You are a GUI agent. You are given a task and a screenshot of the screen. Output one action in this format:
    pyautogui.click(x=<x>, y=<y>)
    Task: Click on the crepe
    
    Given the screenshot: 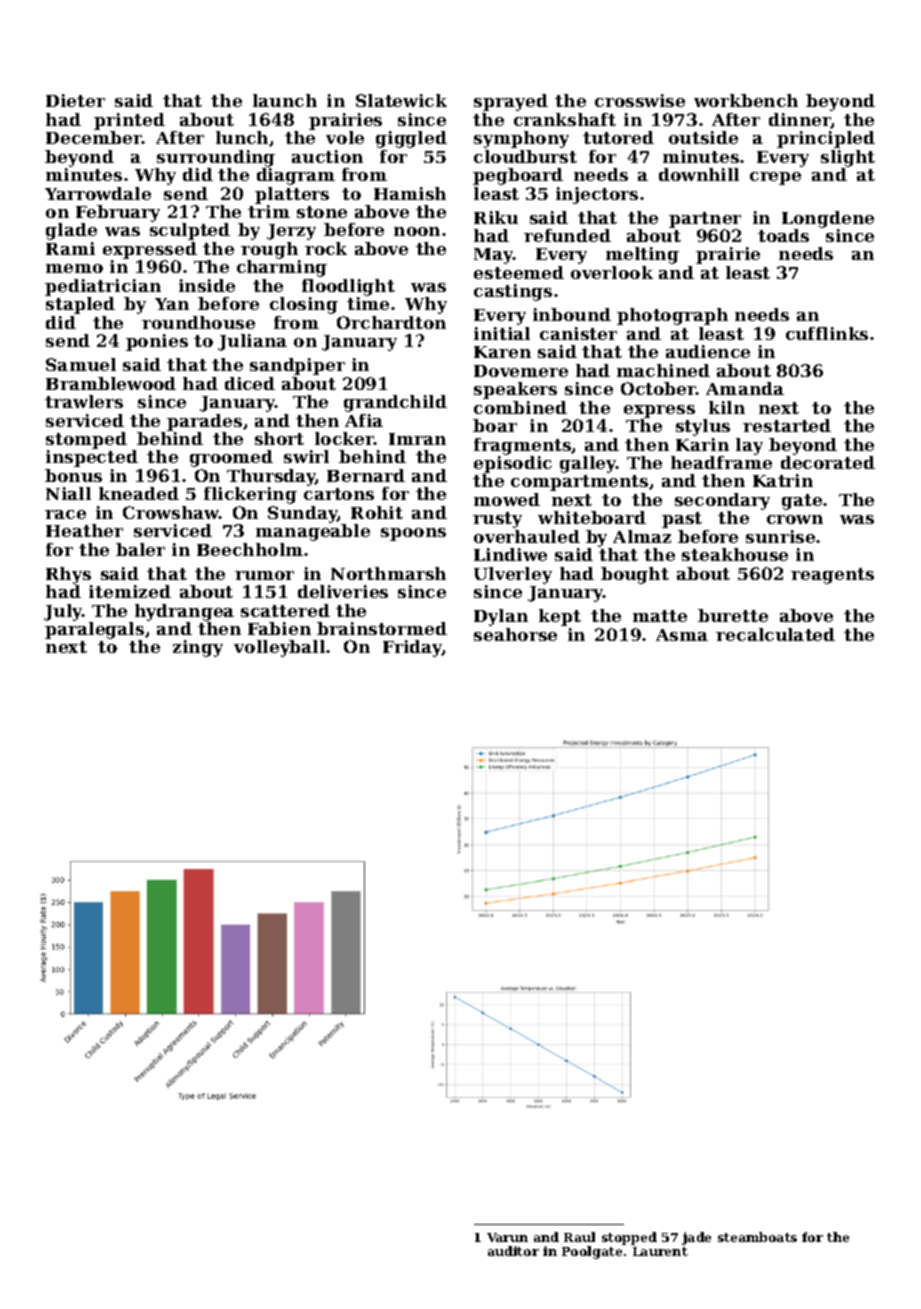 What is the action you would take?
    pyautogui.click(x=775, y=178)
